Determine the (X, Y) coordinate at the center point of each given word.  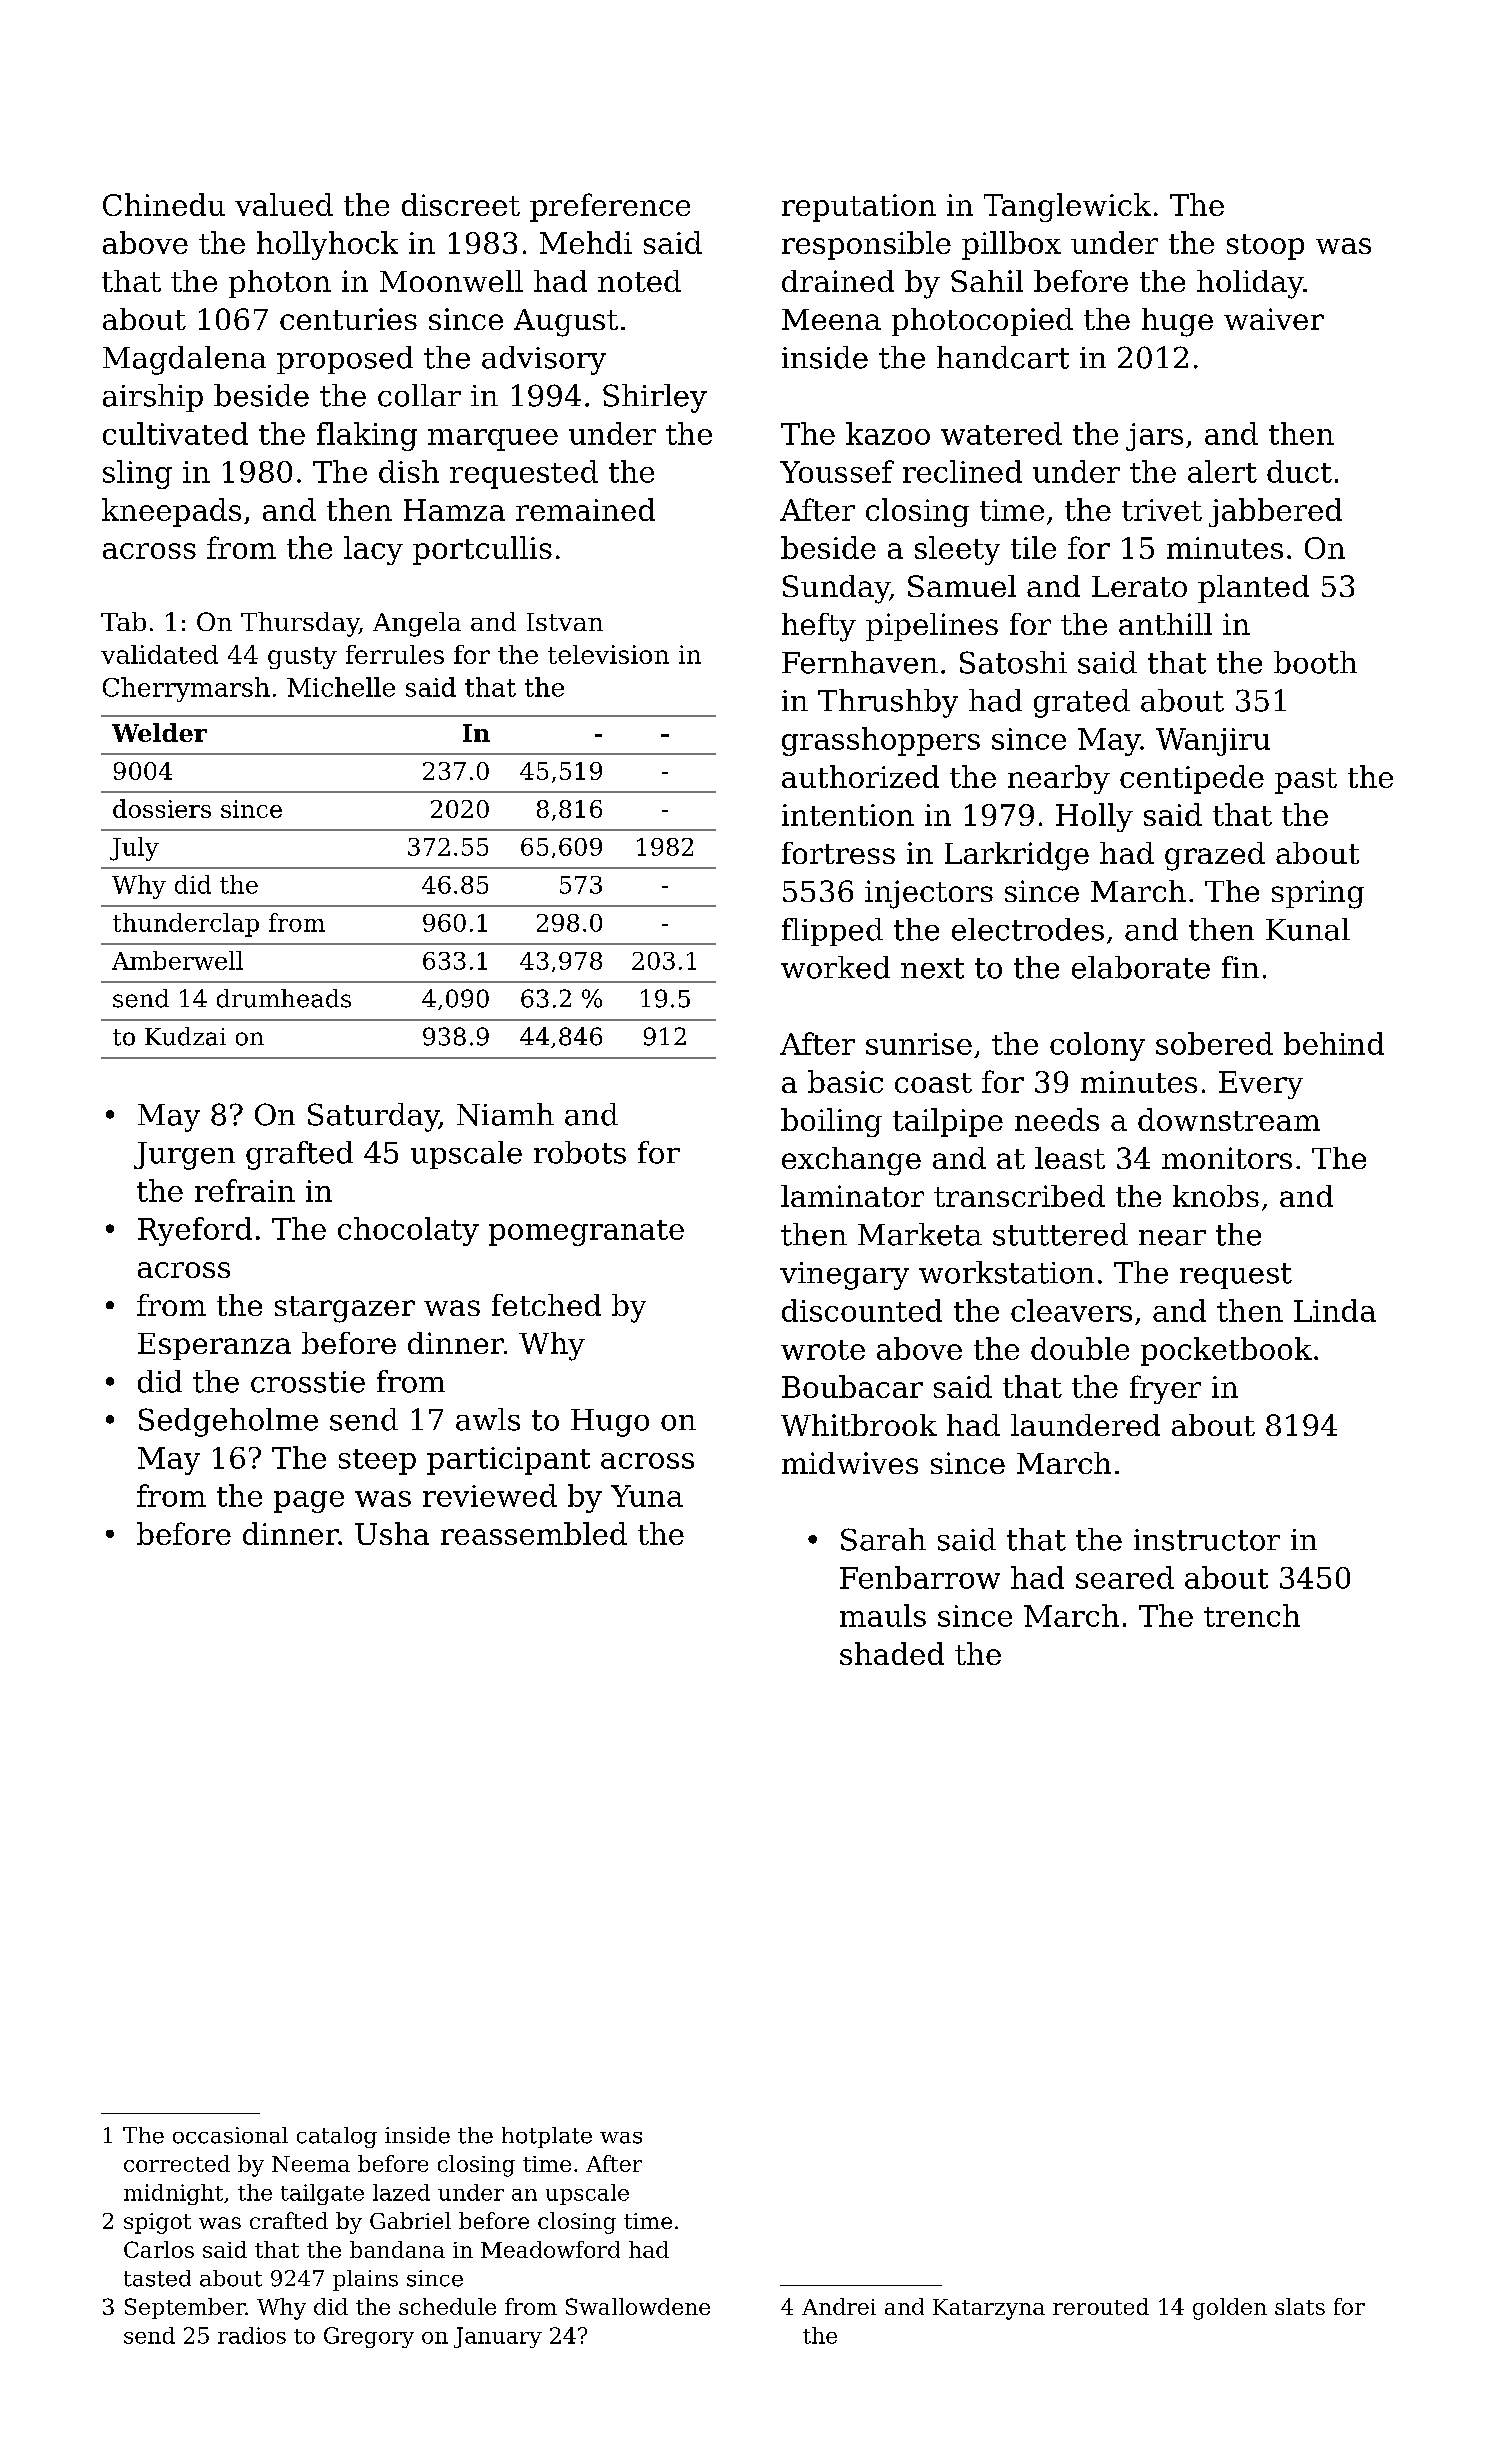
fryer (1165, 1389)
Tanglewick (1067, 207)
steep (377, 1462)
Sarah (883, 1539)
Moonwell (451, 281)
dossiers (162, 808)
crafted (289, 2220)
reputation (859, 208)
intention (848, 815)
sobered (1214, 1043)
